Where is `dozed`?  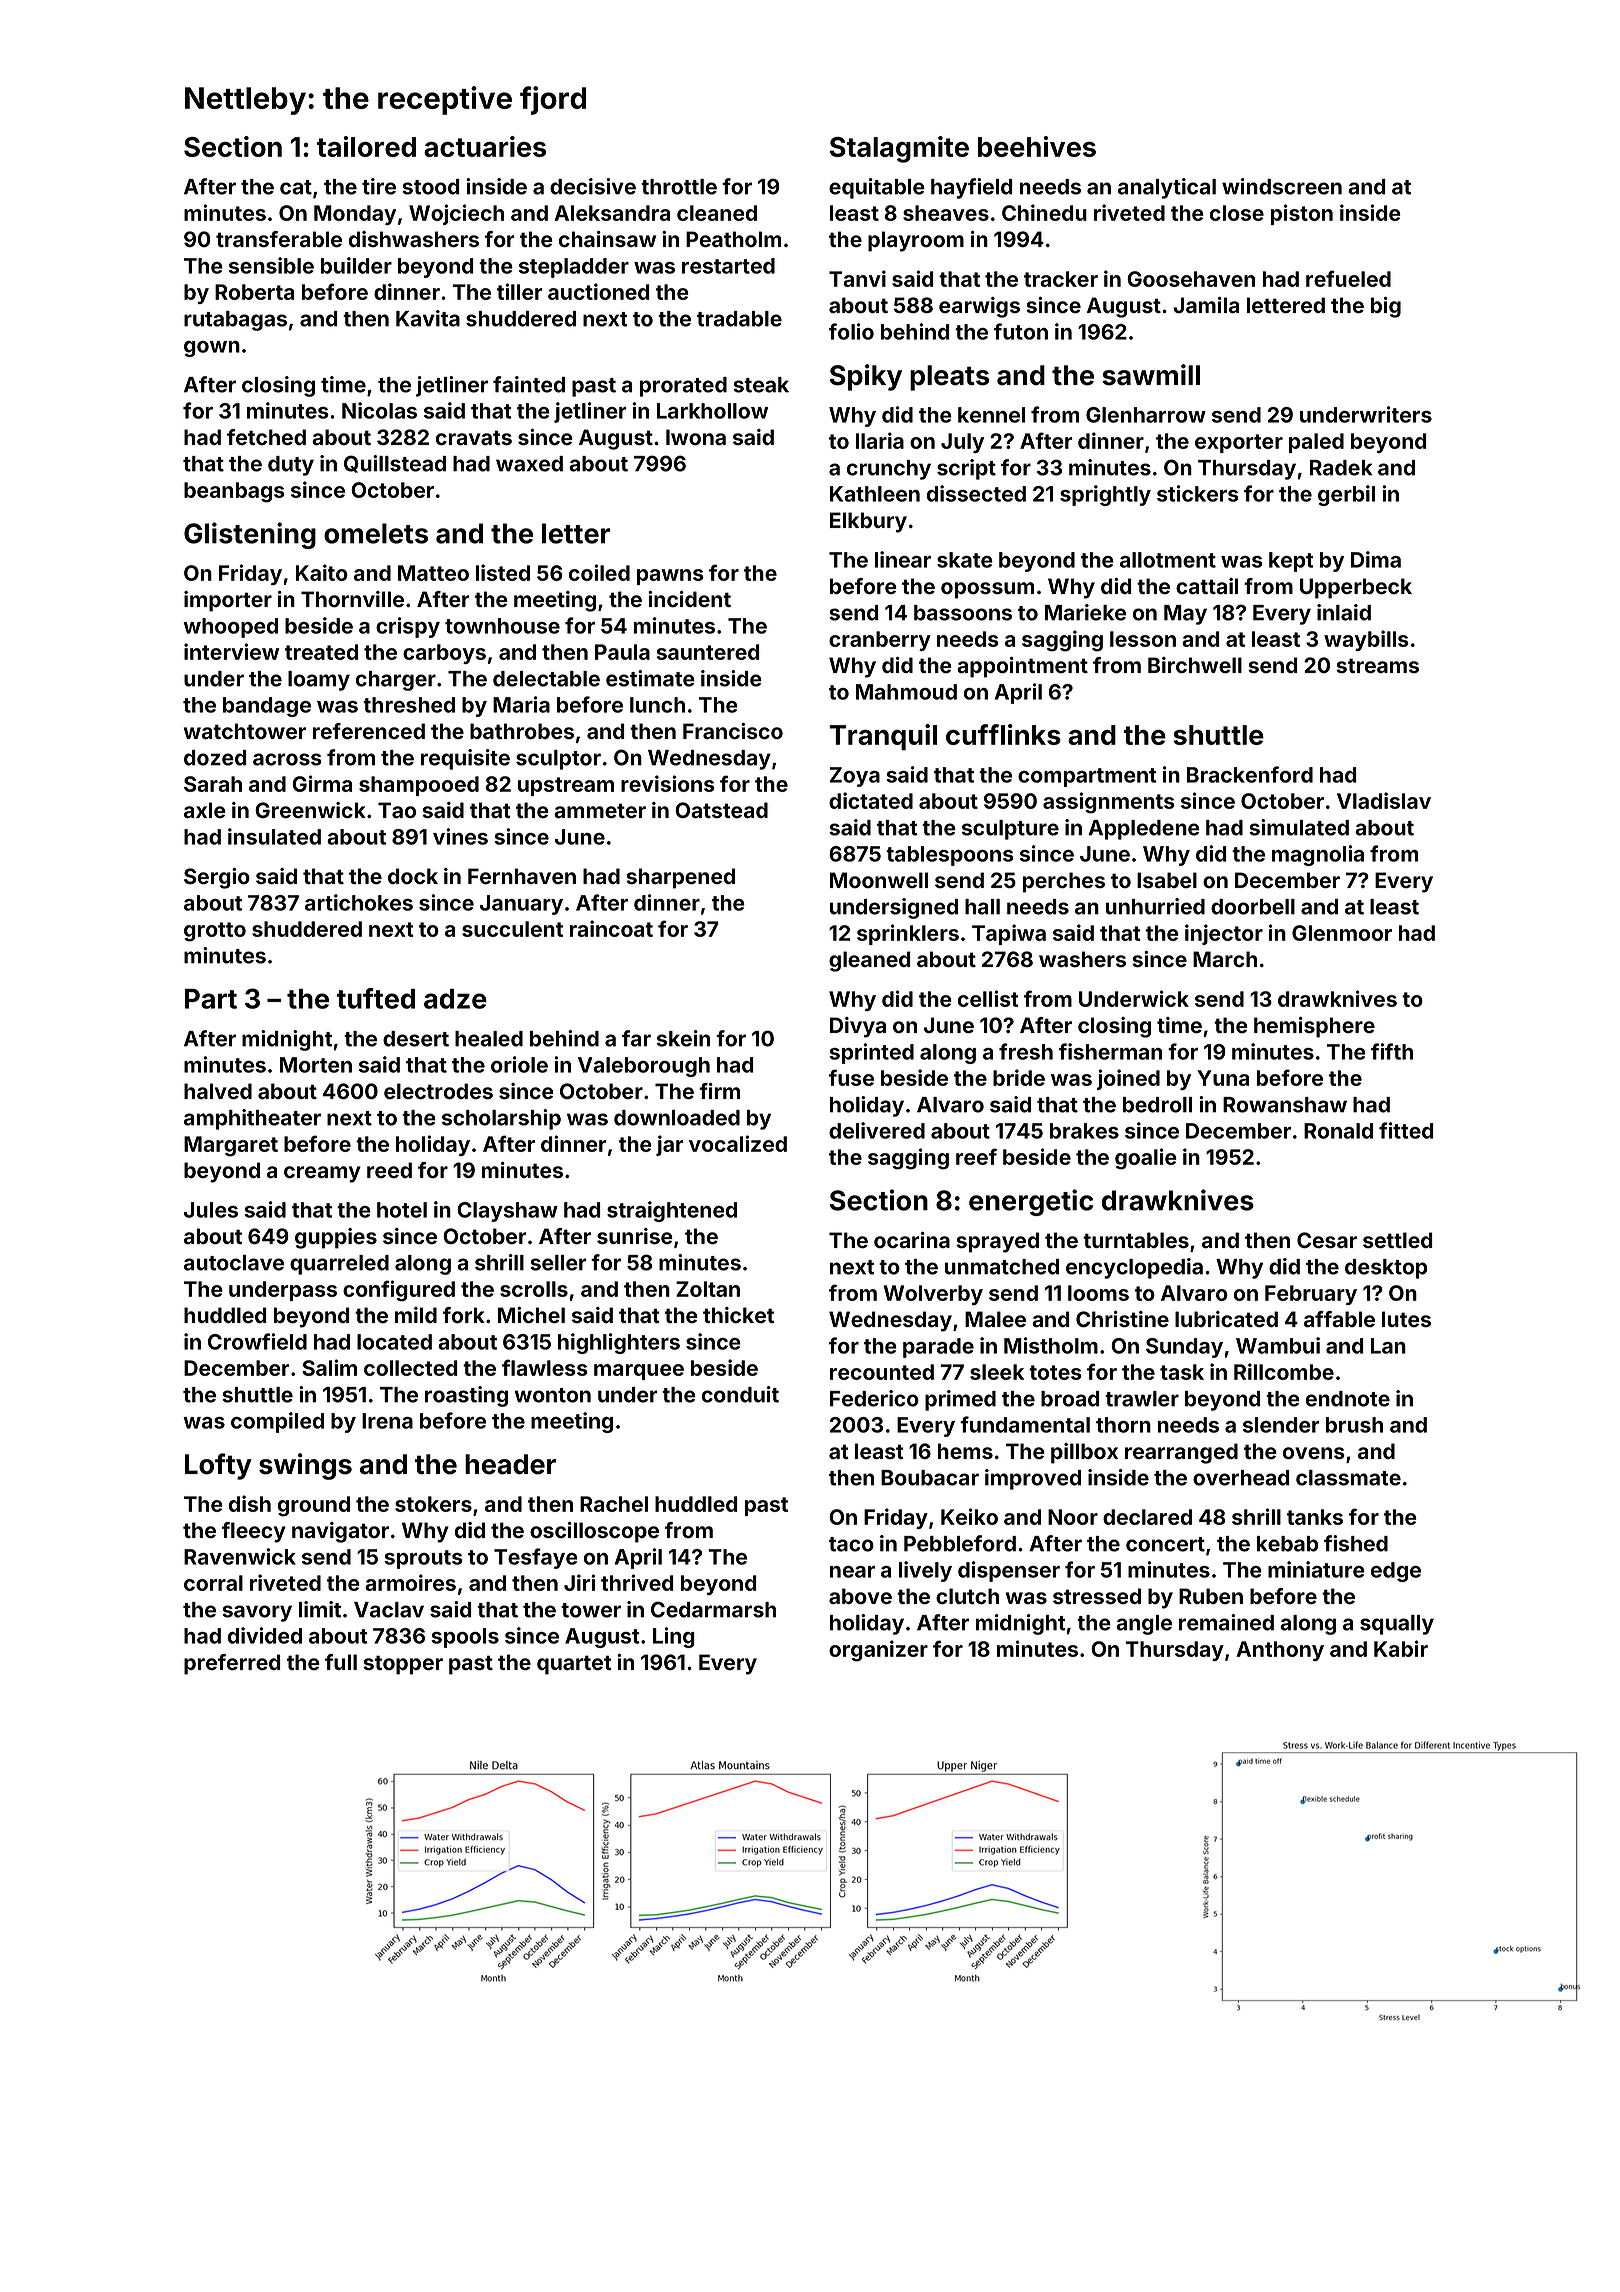 dozed is located at coordinates (215, 758).
